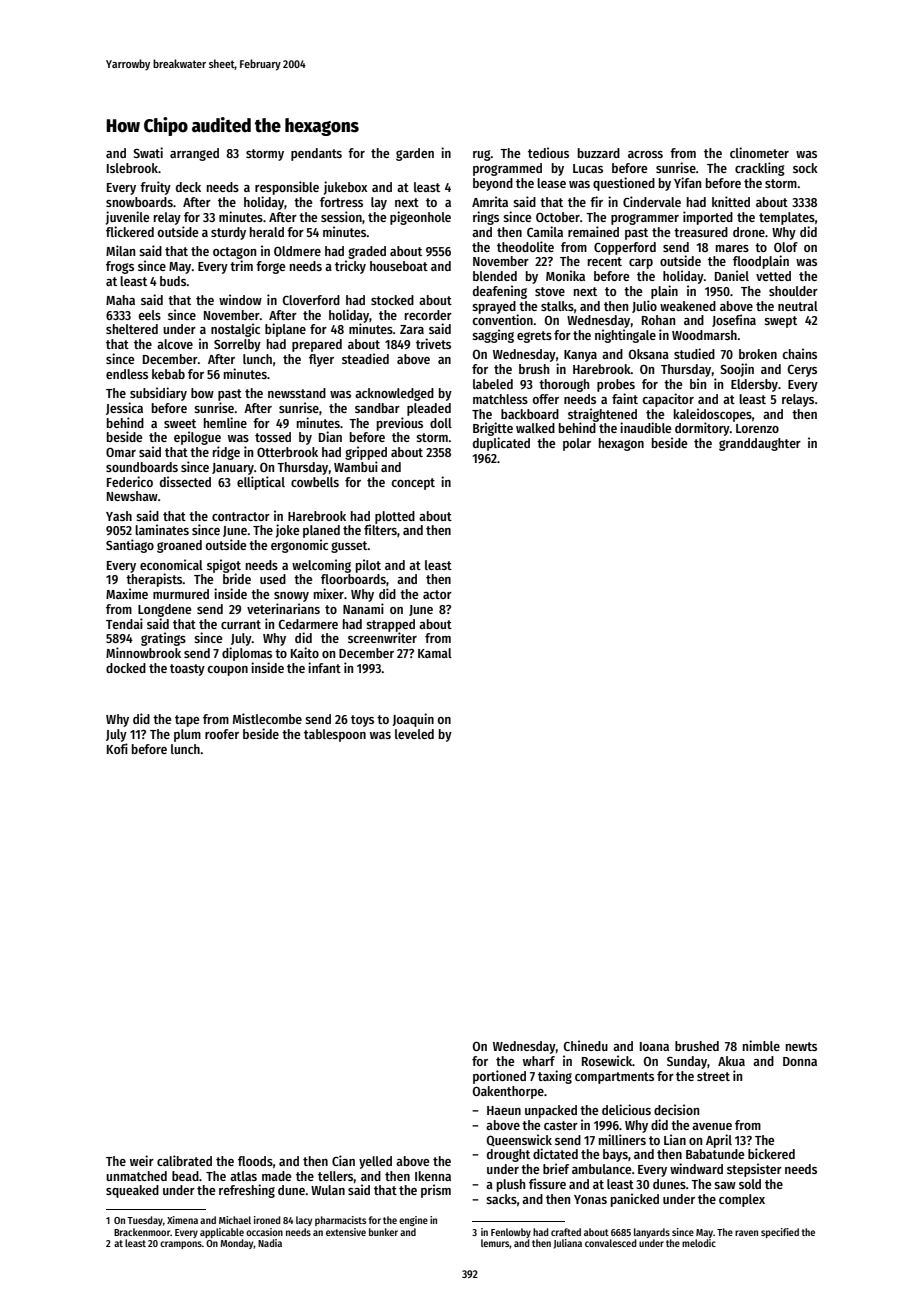 Image resolution: width=924 pixels, height=1308 pixels. I want to click on arranged, so click(194, 154).
